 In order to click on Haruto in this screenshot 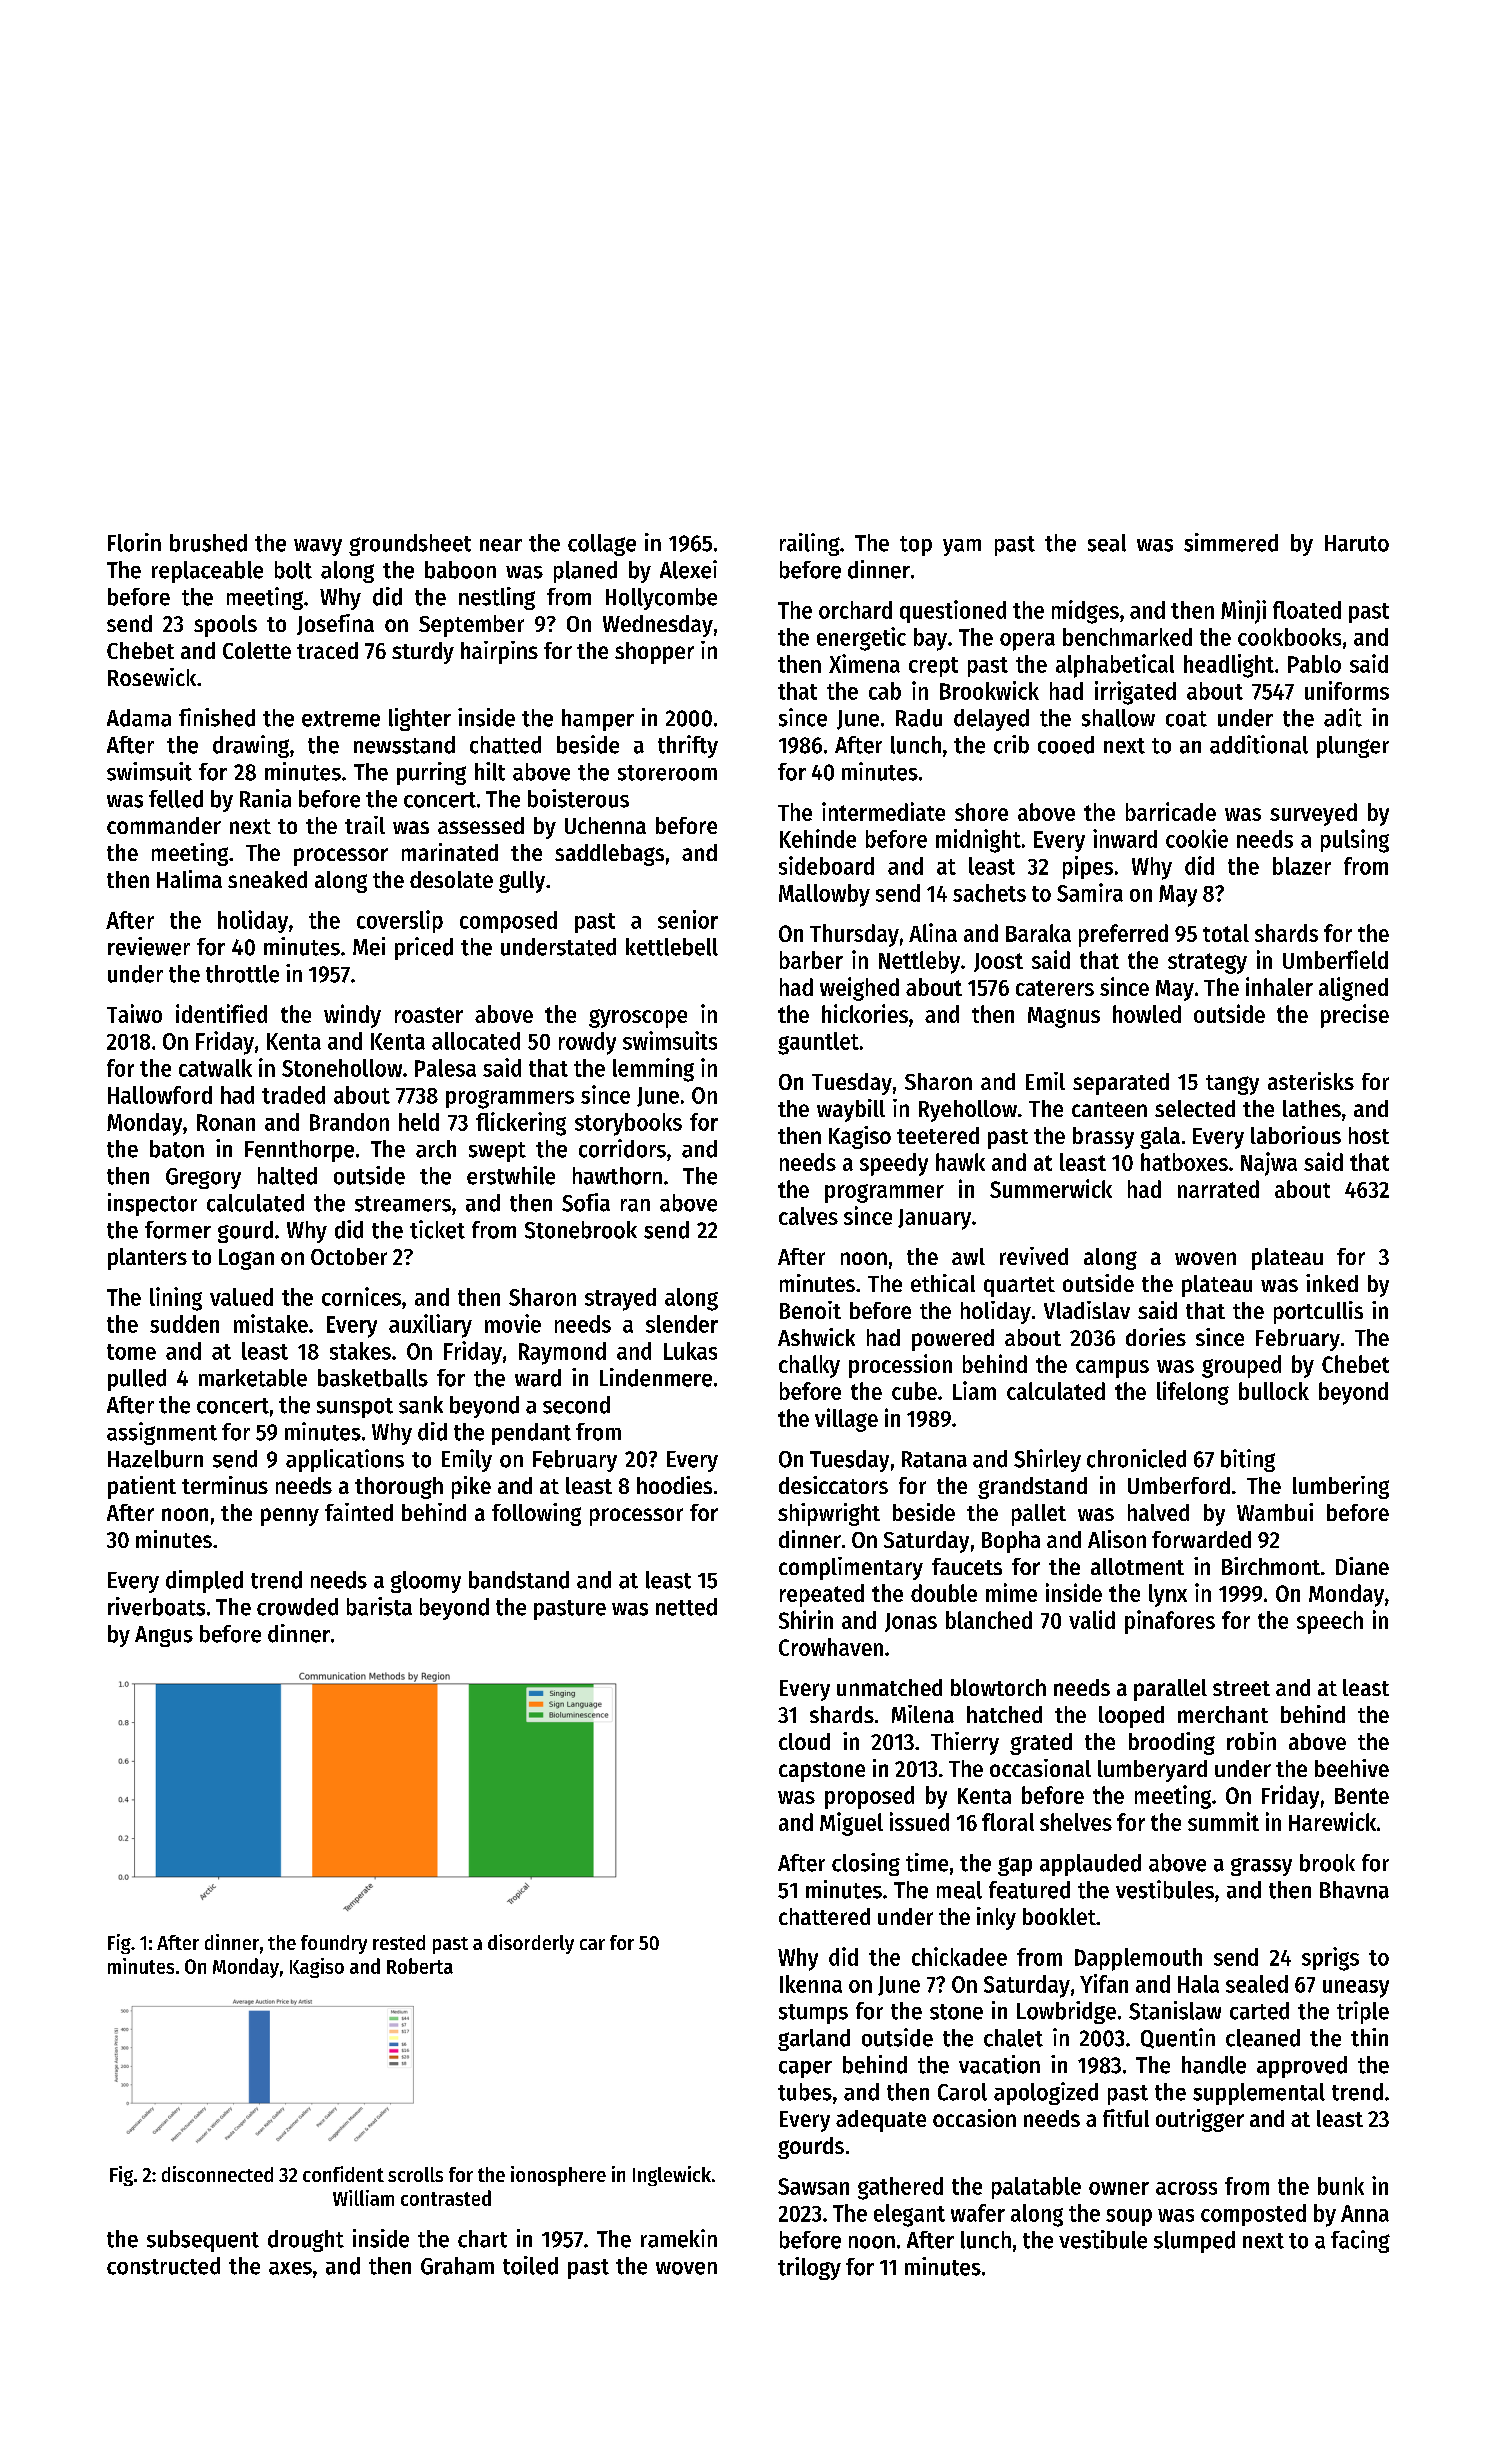, I will do `click(1357, 543)`.
